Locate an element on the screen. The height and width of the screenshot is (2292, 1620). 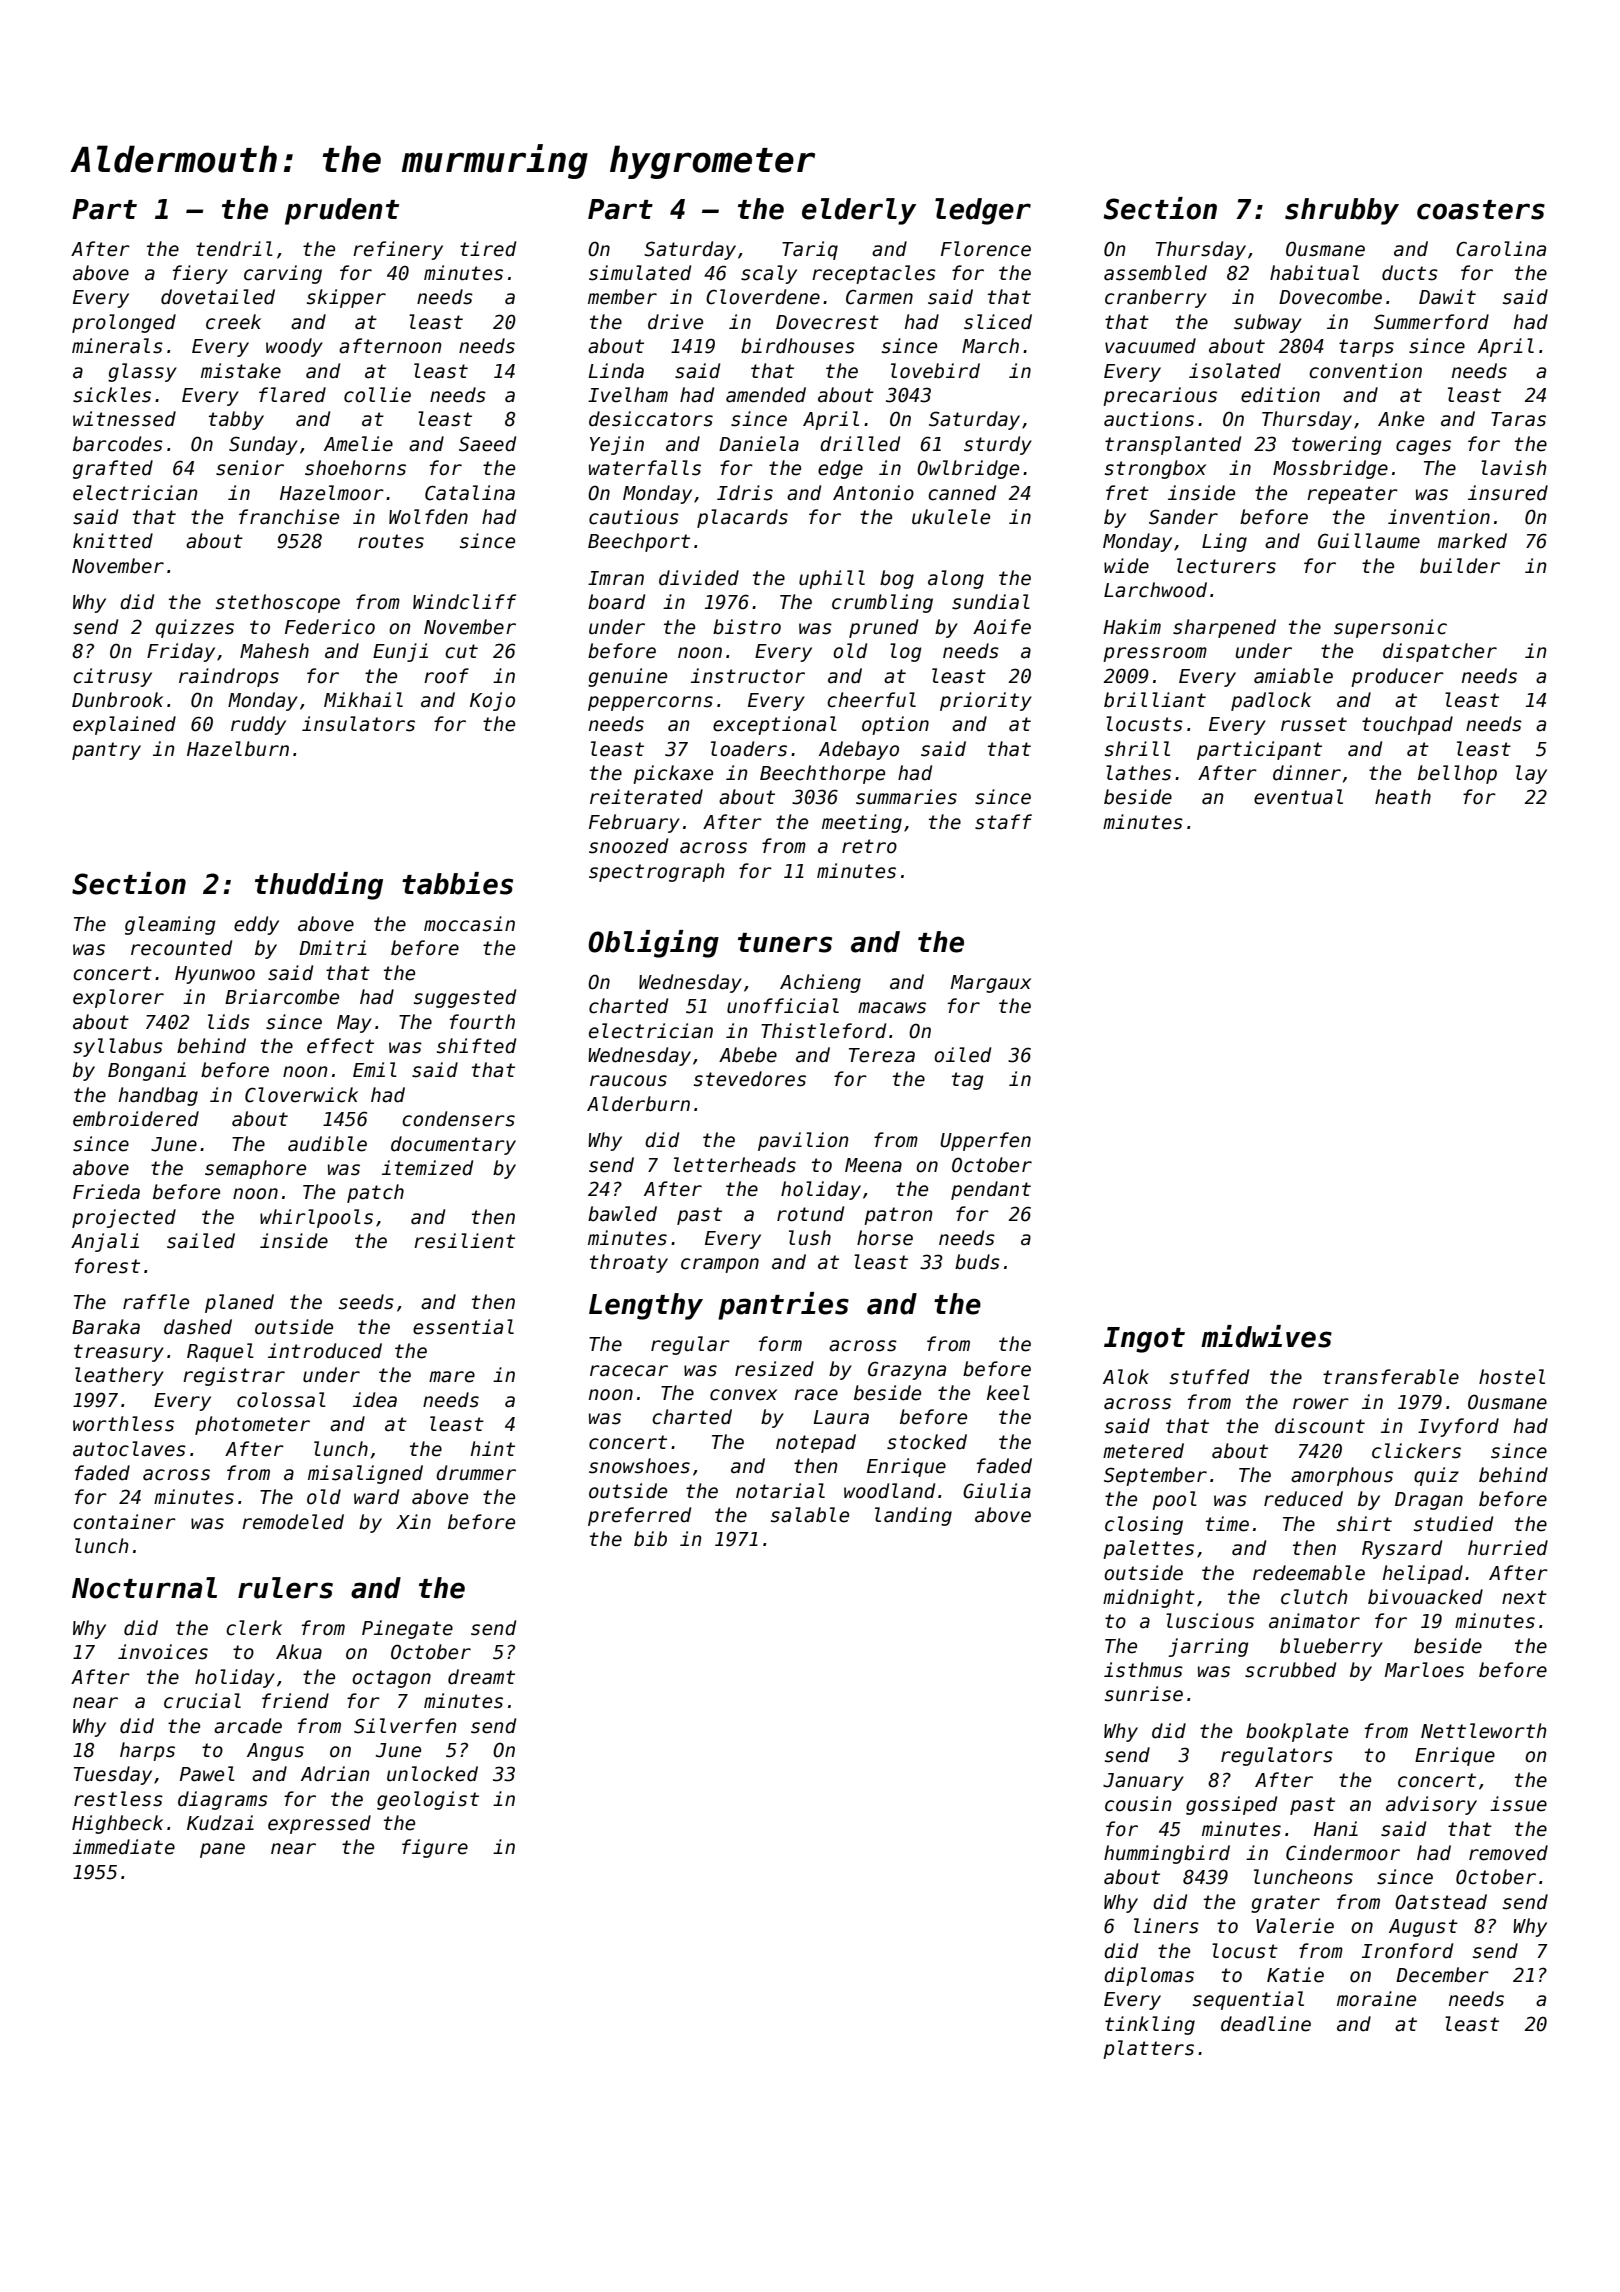
Hazelburn is located at coordinates (238, 749).
